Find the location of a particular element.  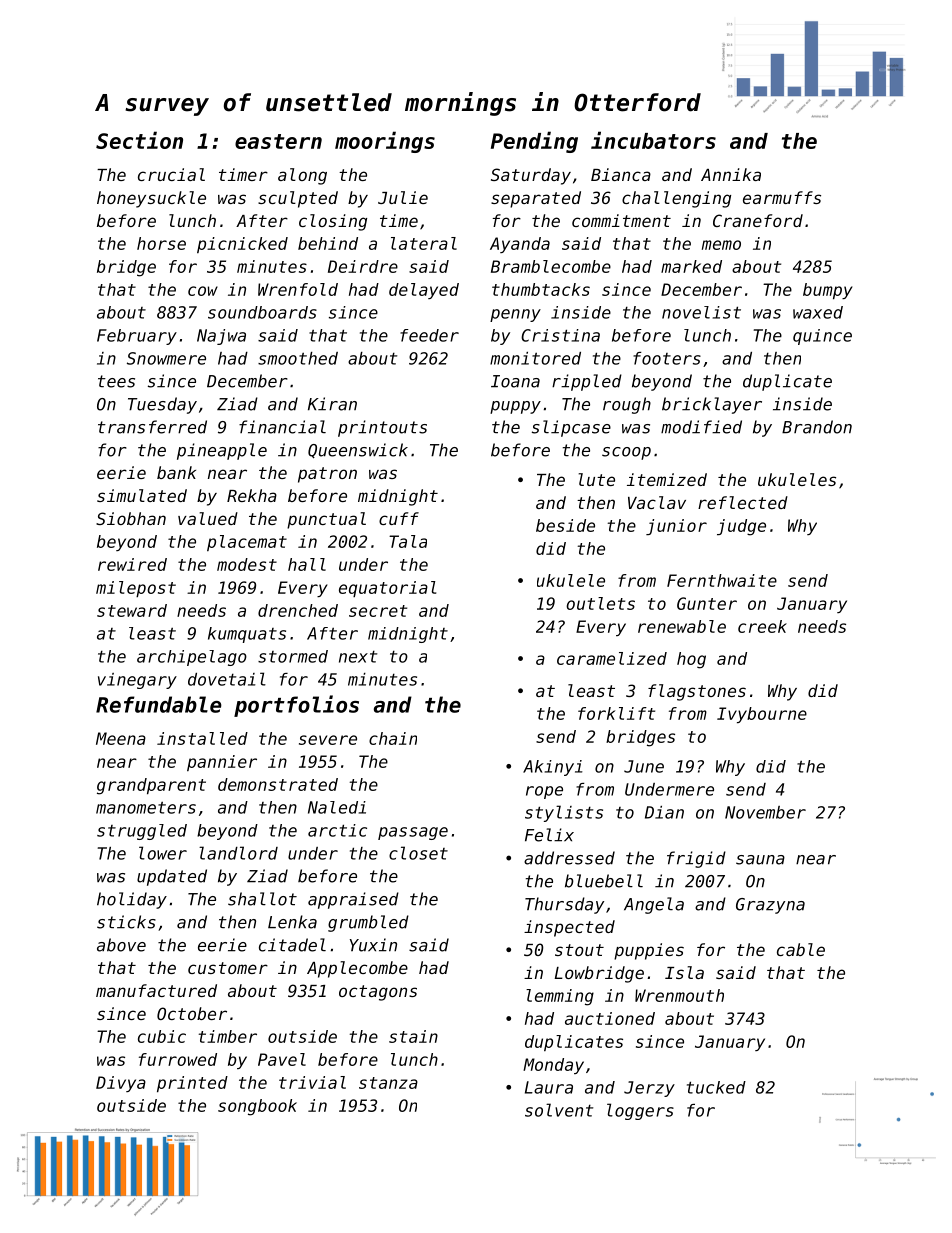

bumpy is located at coordinates (828, 291).
